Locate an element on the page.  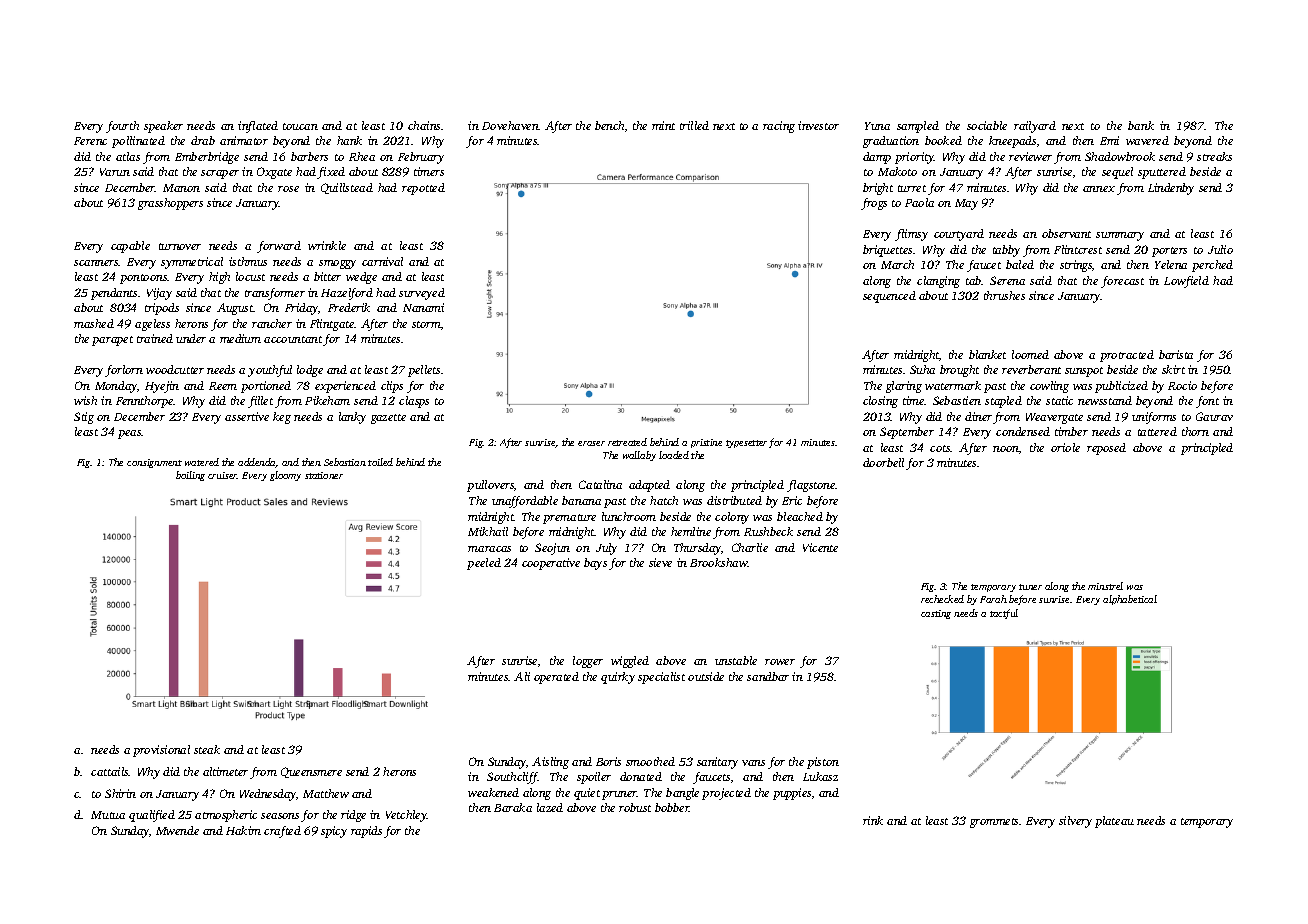
eraser is located at coordinates (591, 443).
